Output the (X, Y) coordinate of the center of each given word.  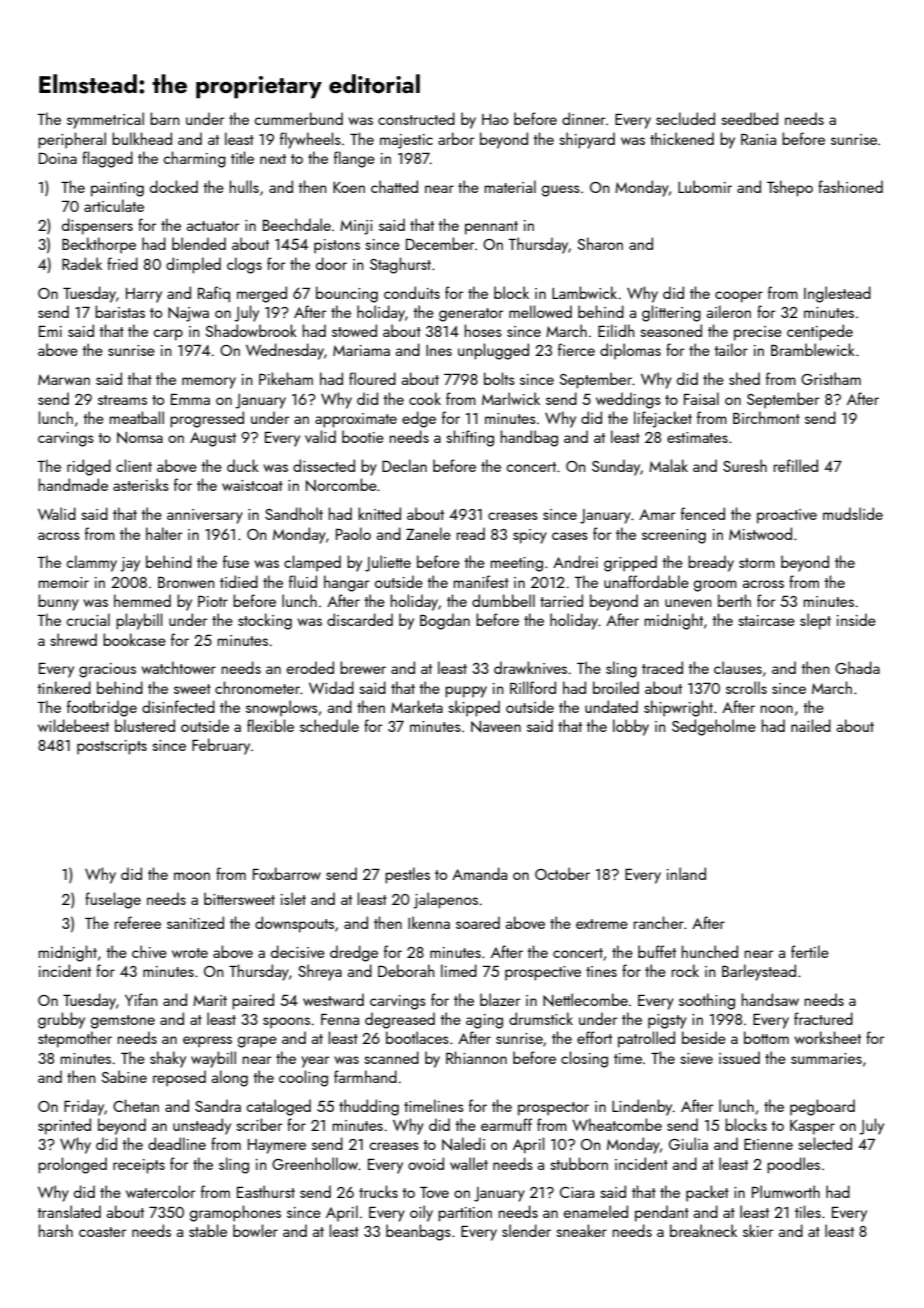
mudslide (853, 513)
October (562, 873)
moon (192, 876)
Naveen (496, 727)
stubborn (579, 1163)
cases (570, 536)
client (134, 465)
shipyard (587, 140)
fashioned (850, 186)
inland (686, 873)
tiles (808, 1211)
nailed (811, 725)
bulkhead (142, 138)
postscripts (112, 747)
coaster (102, 1232)
